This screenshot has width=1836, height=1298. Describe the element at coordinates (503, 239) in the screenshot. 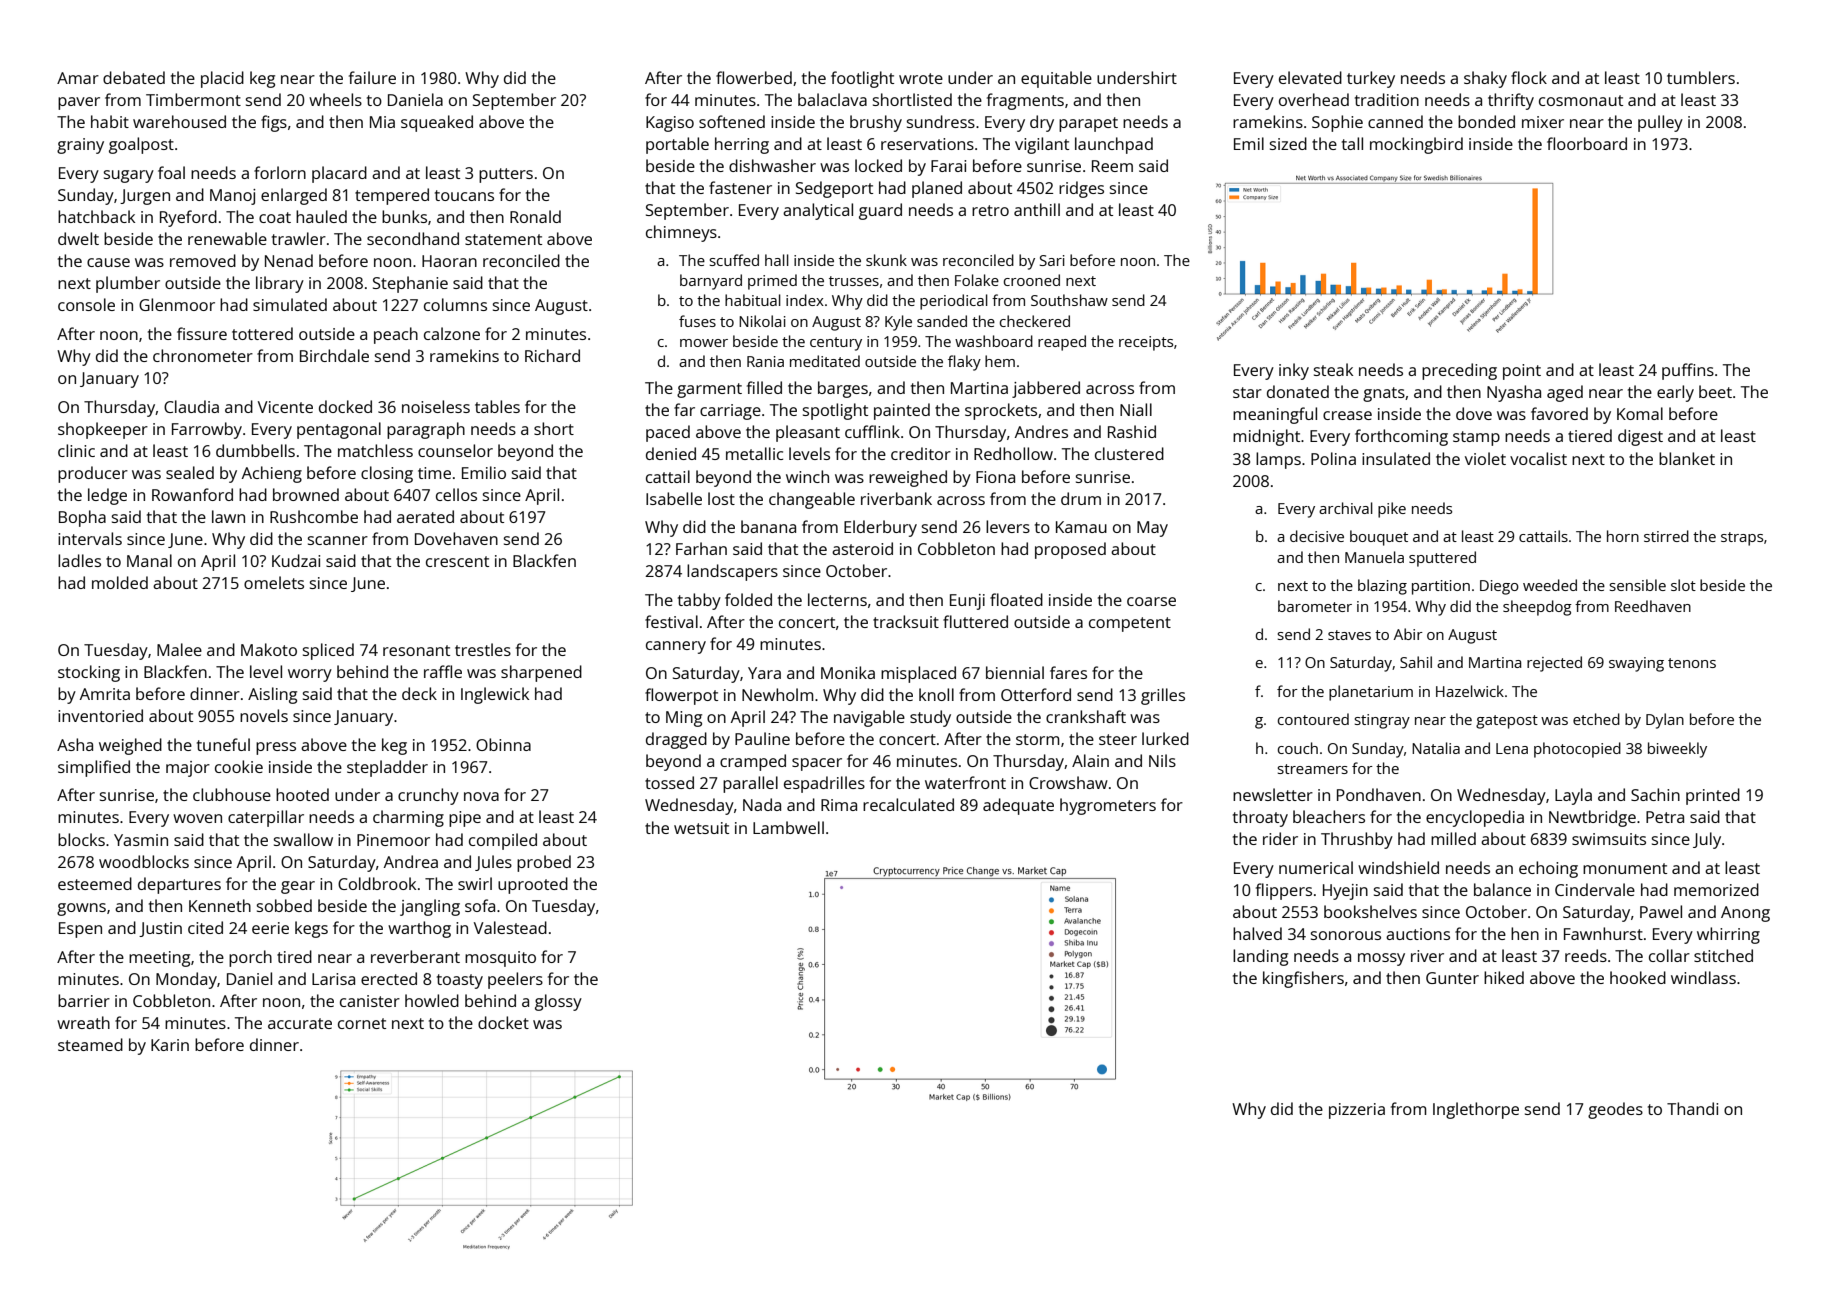

I see `statement` at that location.
